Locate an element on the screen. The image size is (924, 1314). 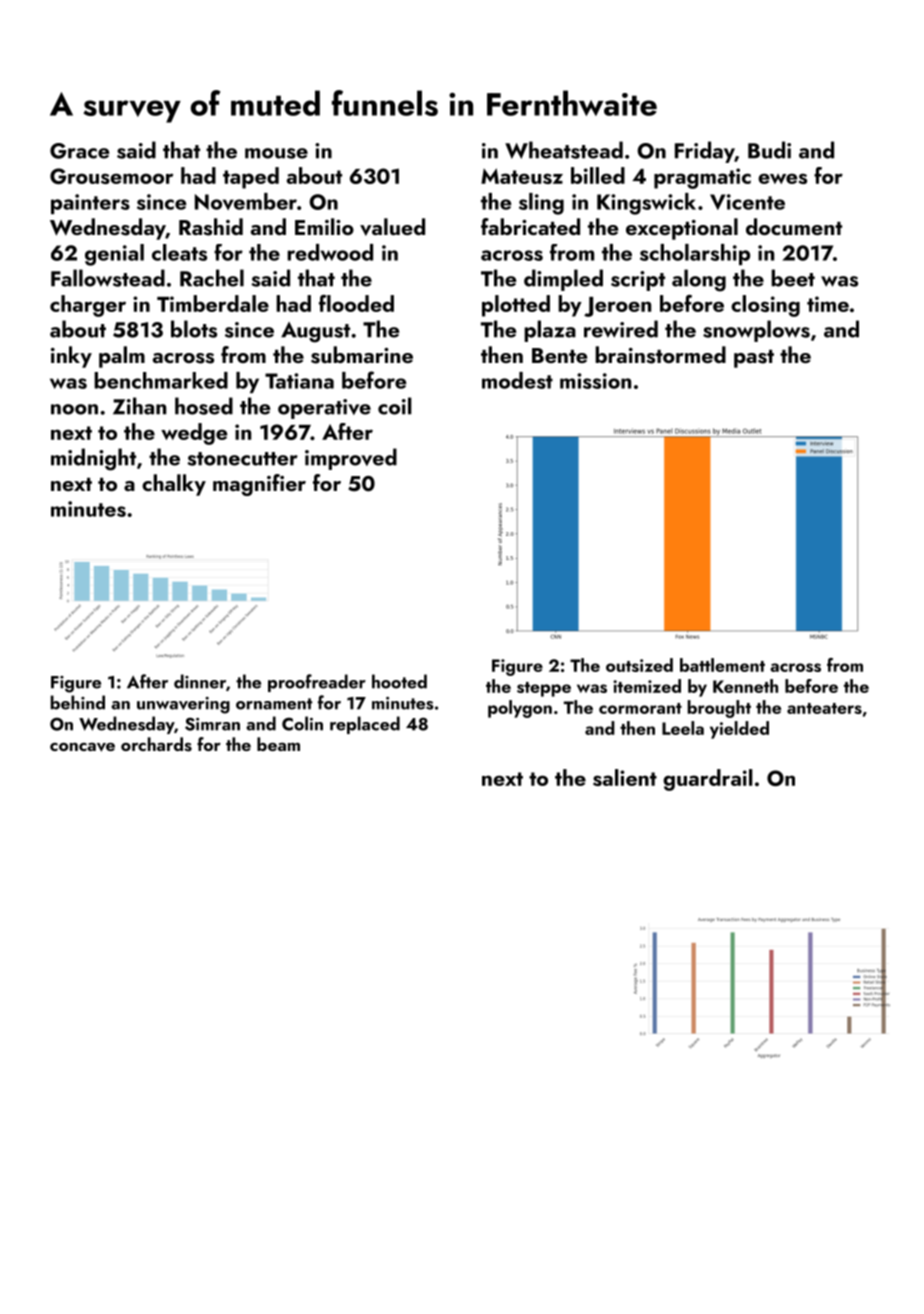
past is located at coordinates (754, 359).
